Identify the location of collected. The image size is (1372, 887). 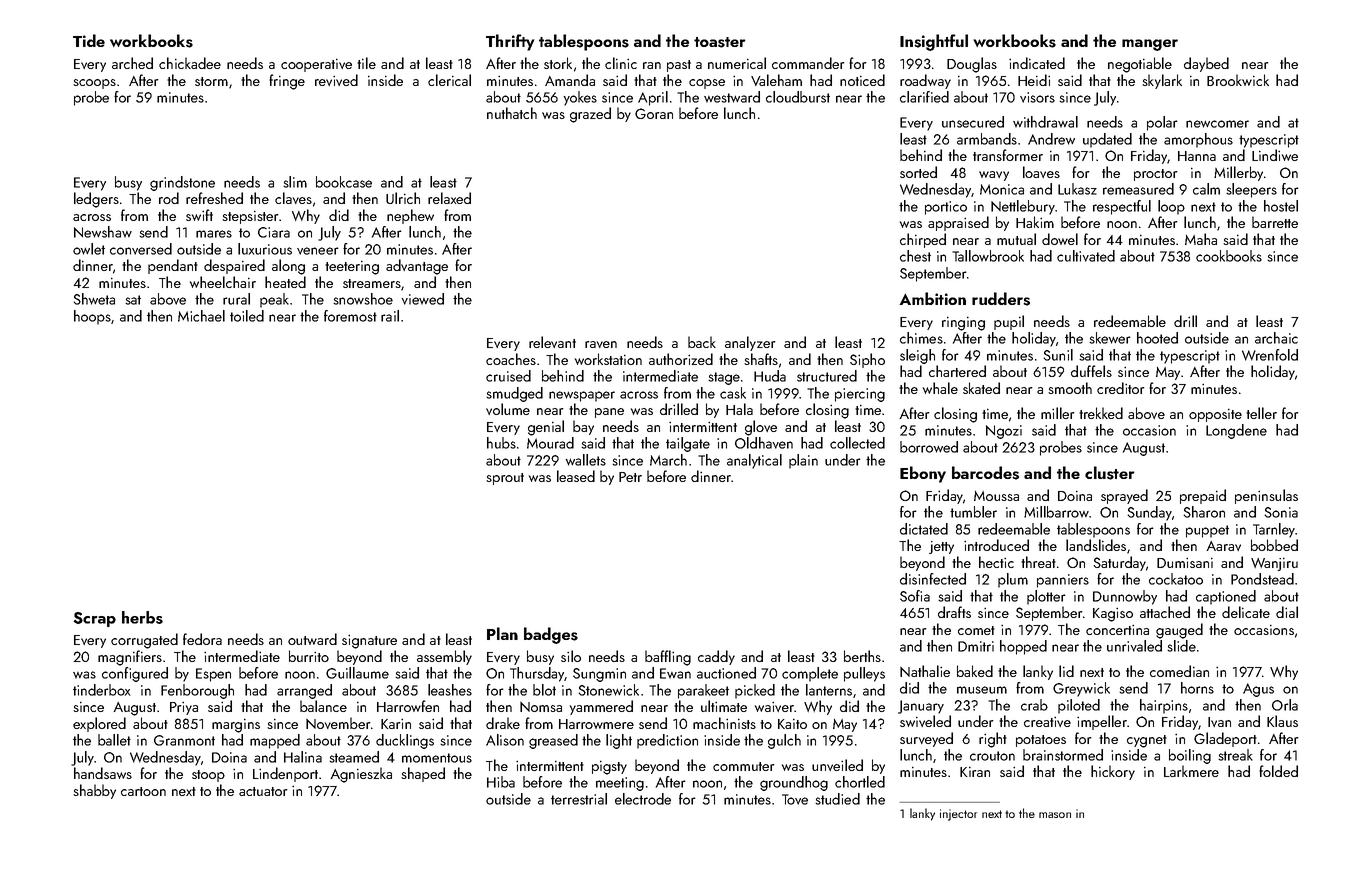
(857, 443).
